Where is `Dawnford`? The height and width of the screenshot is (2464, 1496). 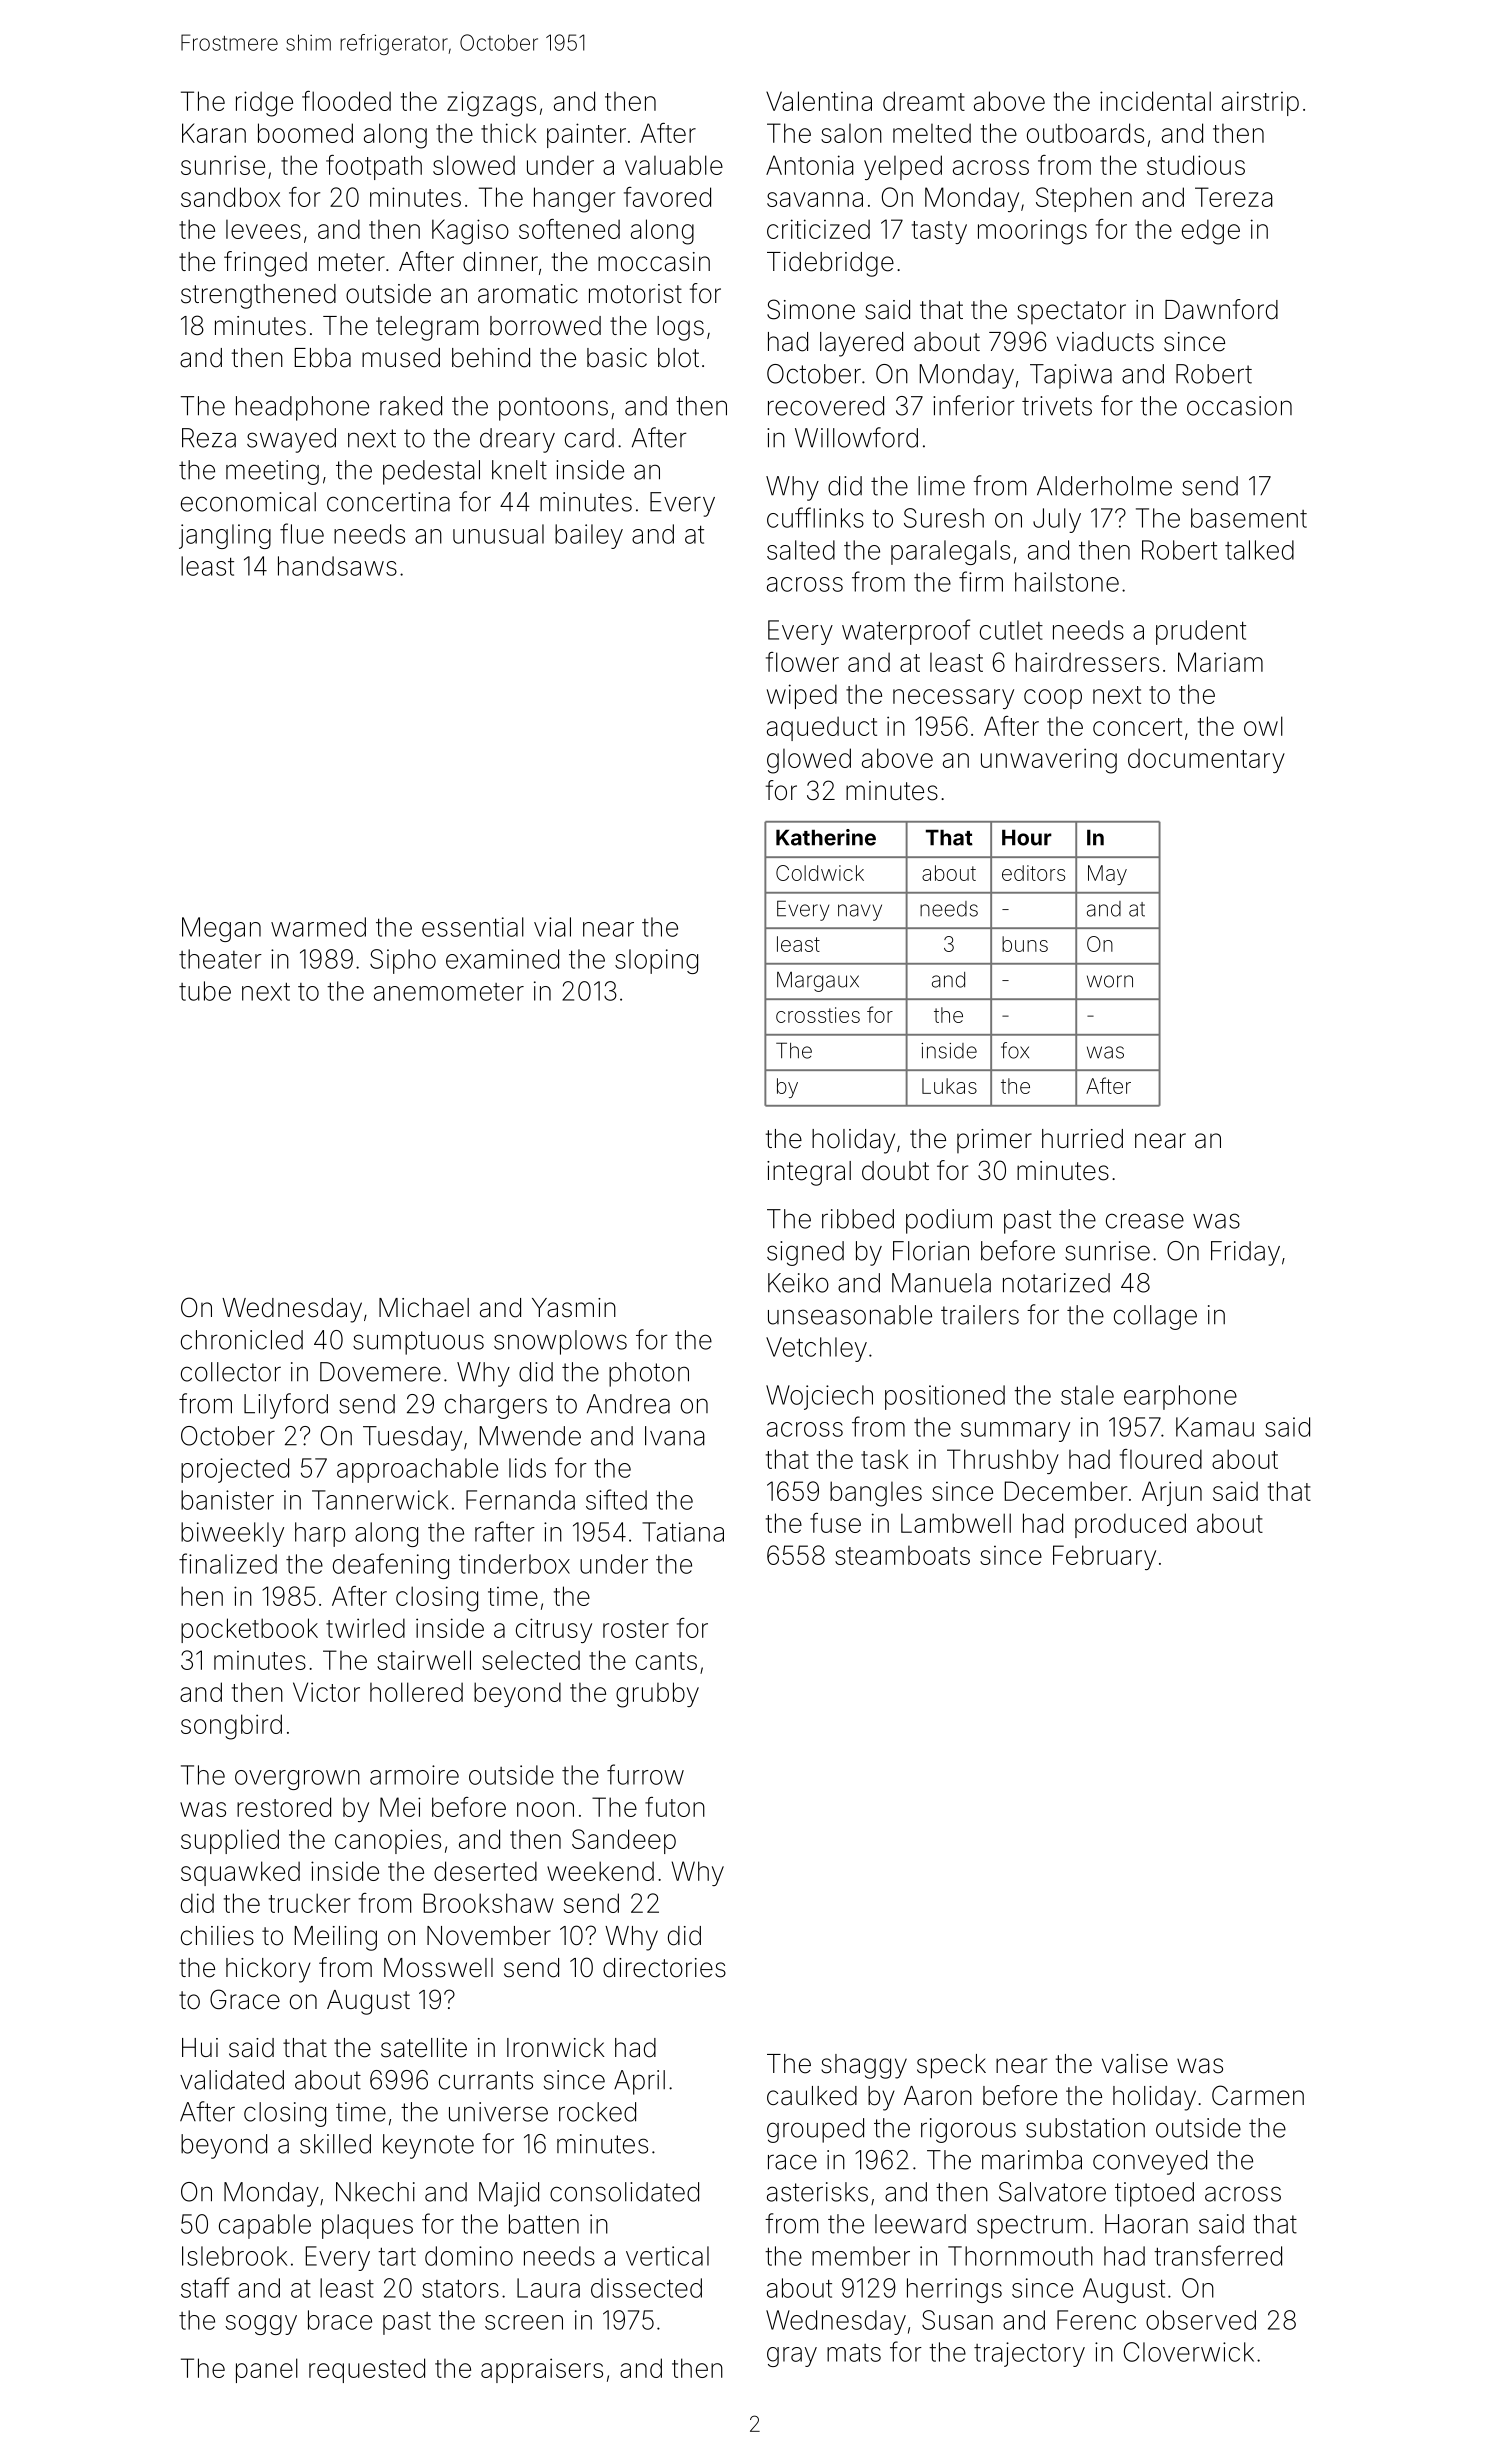 Dawnford is located at coordinates (1221, 309).
